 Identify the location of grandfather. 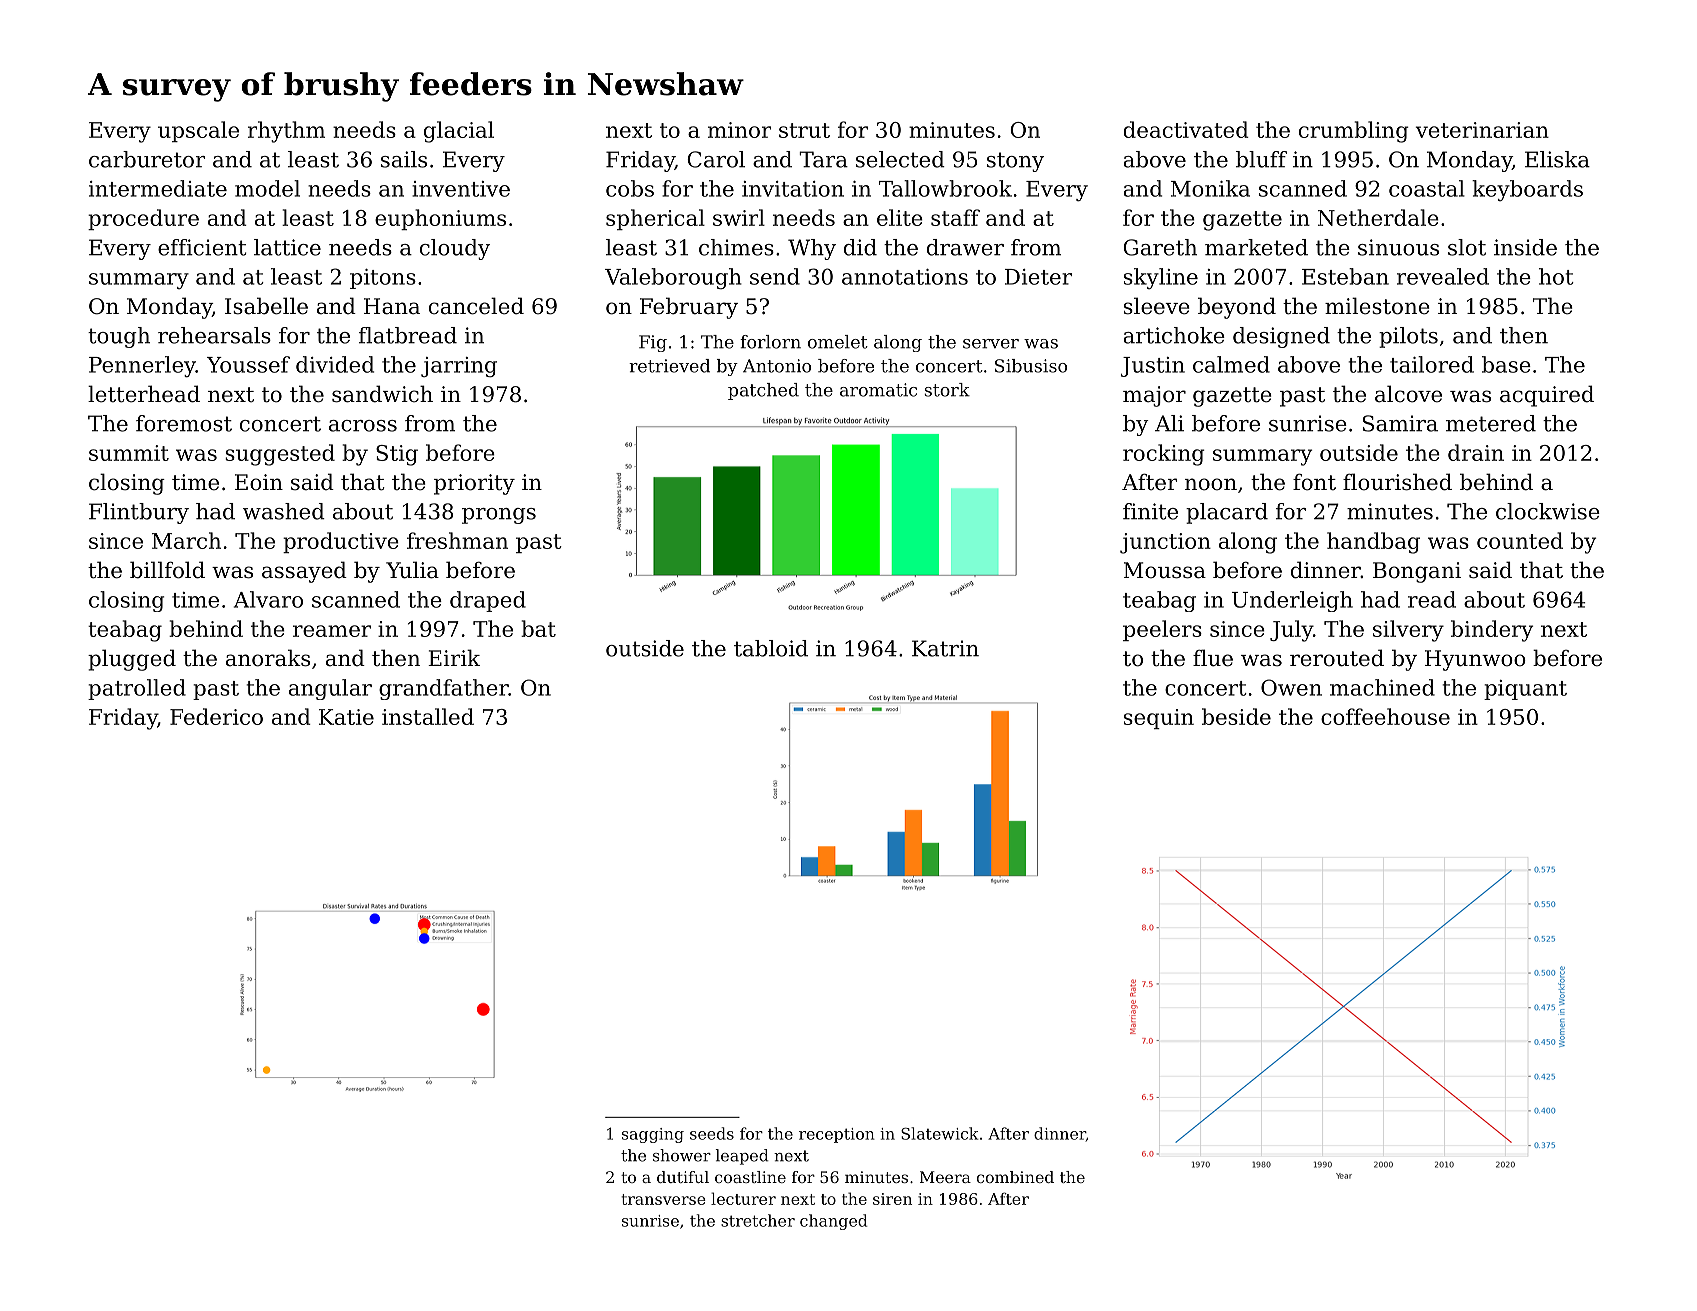
(444, 689).
